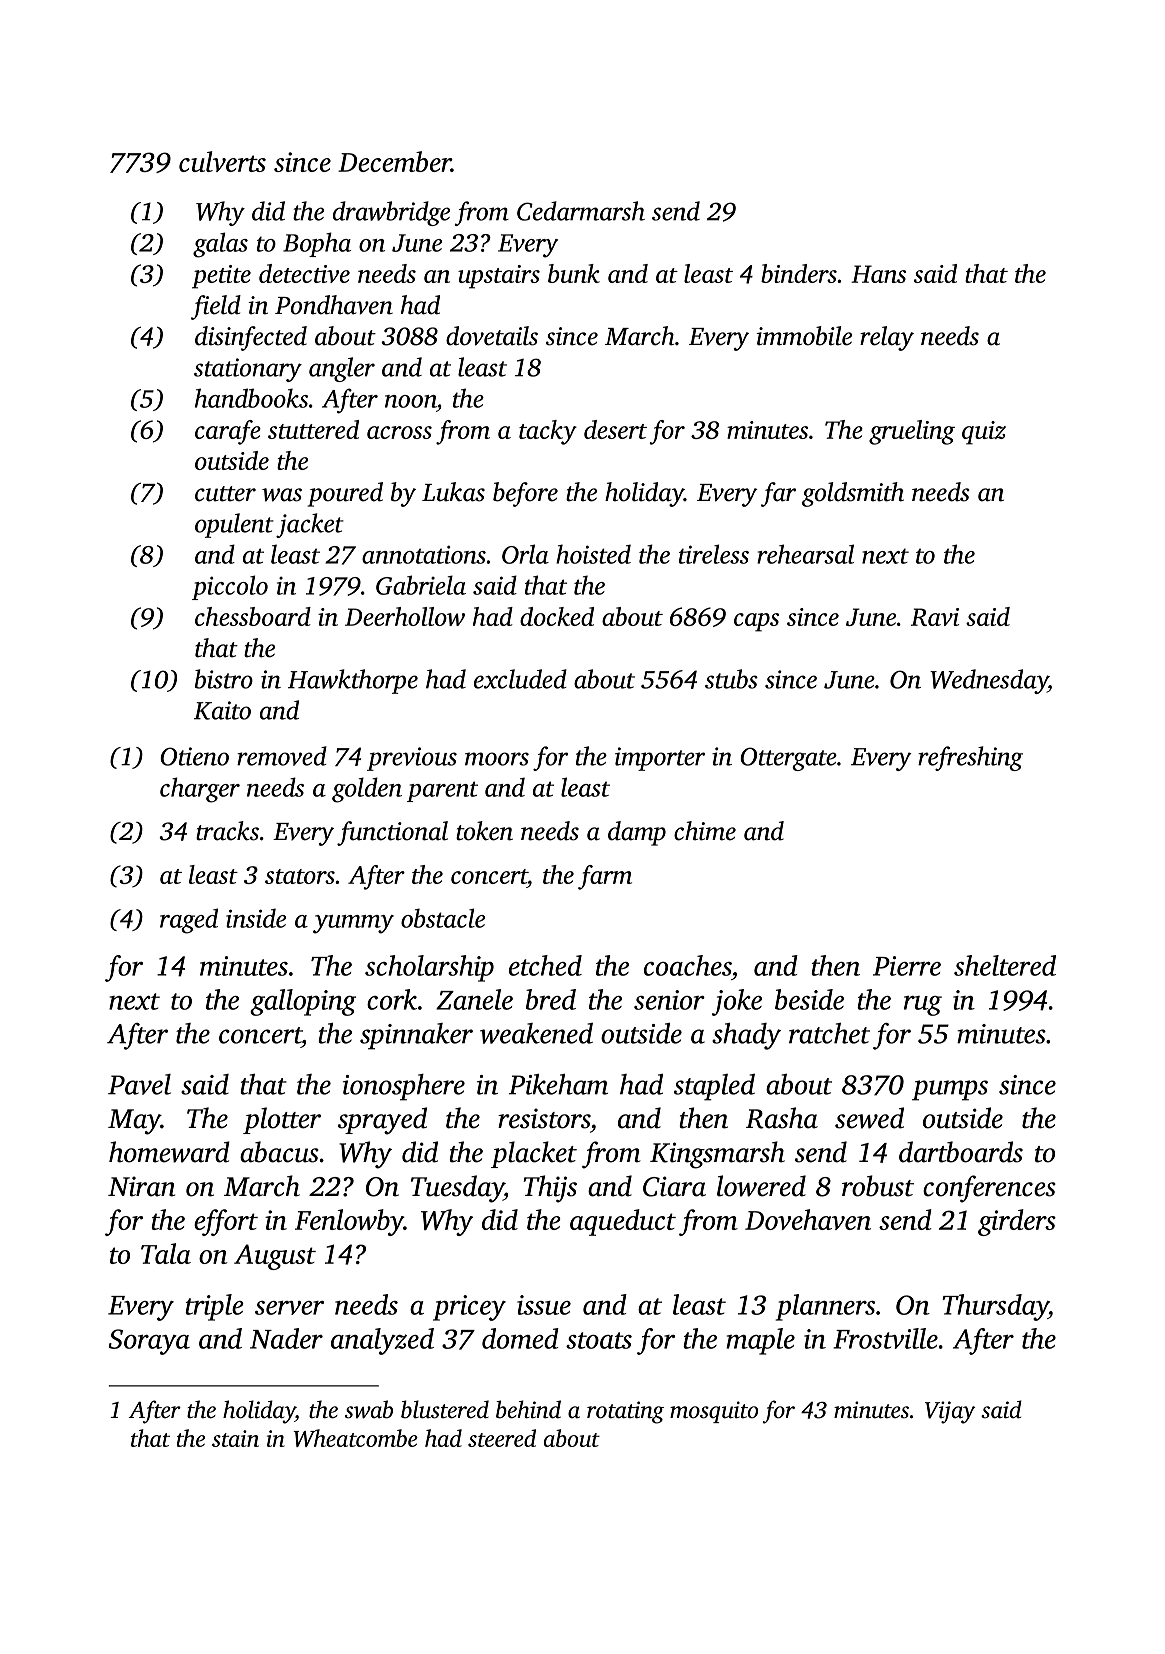  What do you see at coordinates (227, 831) in the screenshot?
I see `tracks` at bounding box center [227, 831].
